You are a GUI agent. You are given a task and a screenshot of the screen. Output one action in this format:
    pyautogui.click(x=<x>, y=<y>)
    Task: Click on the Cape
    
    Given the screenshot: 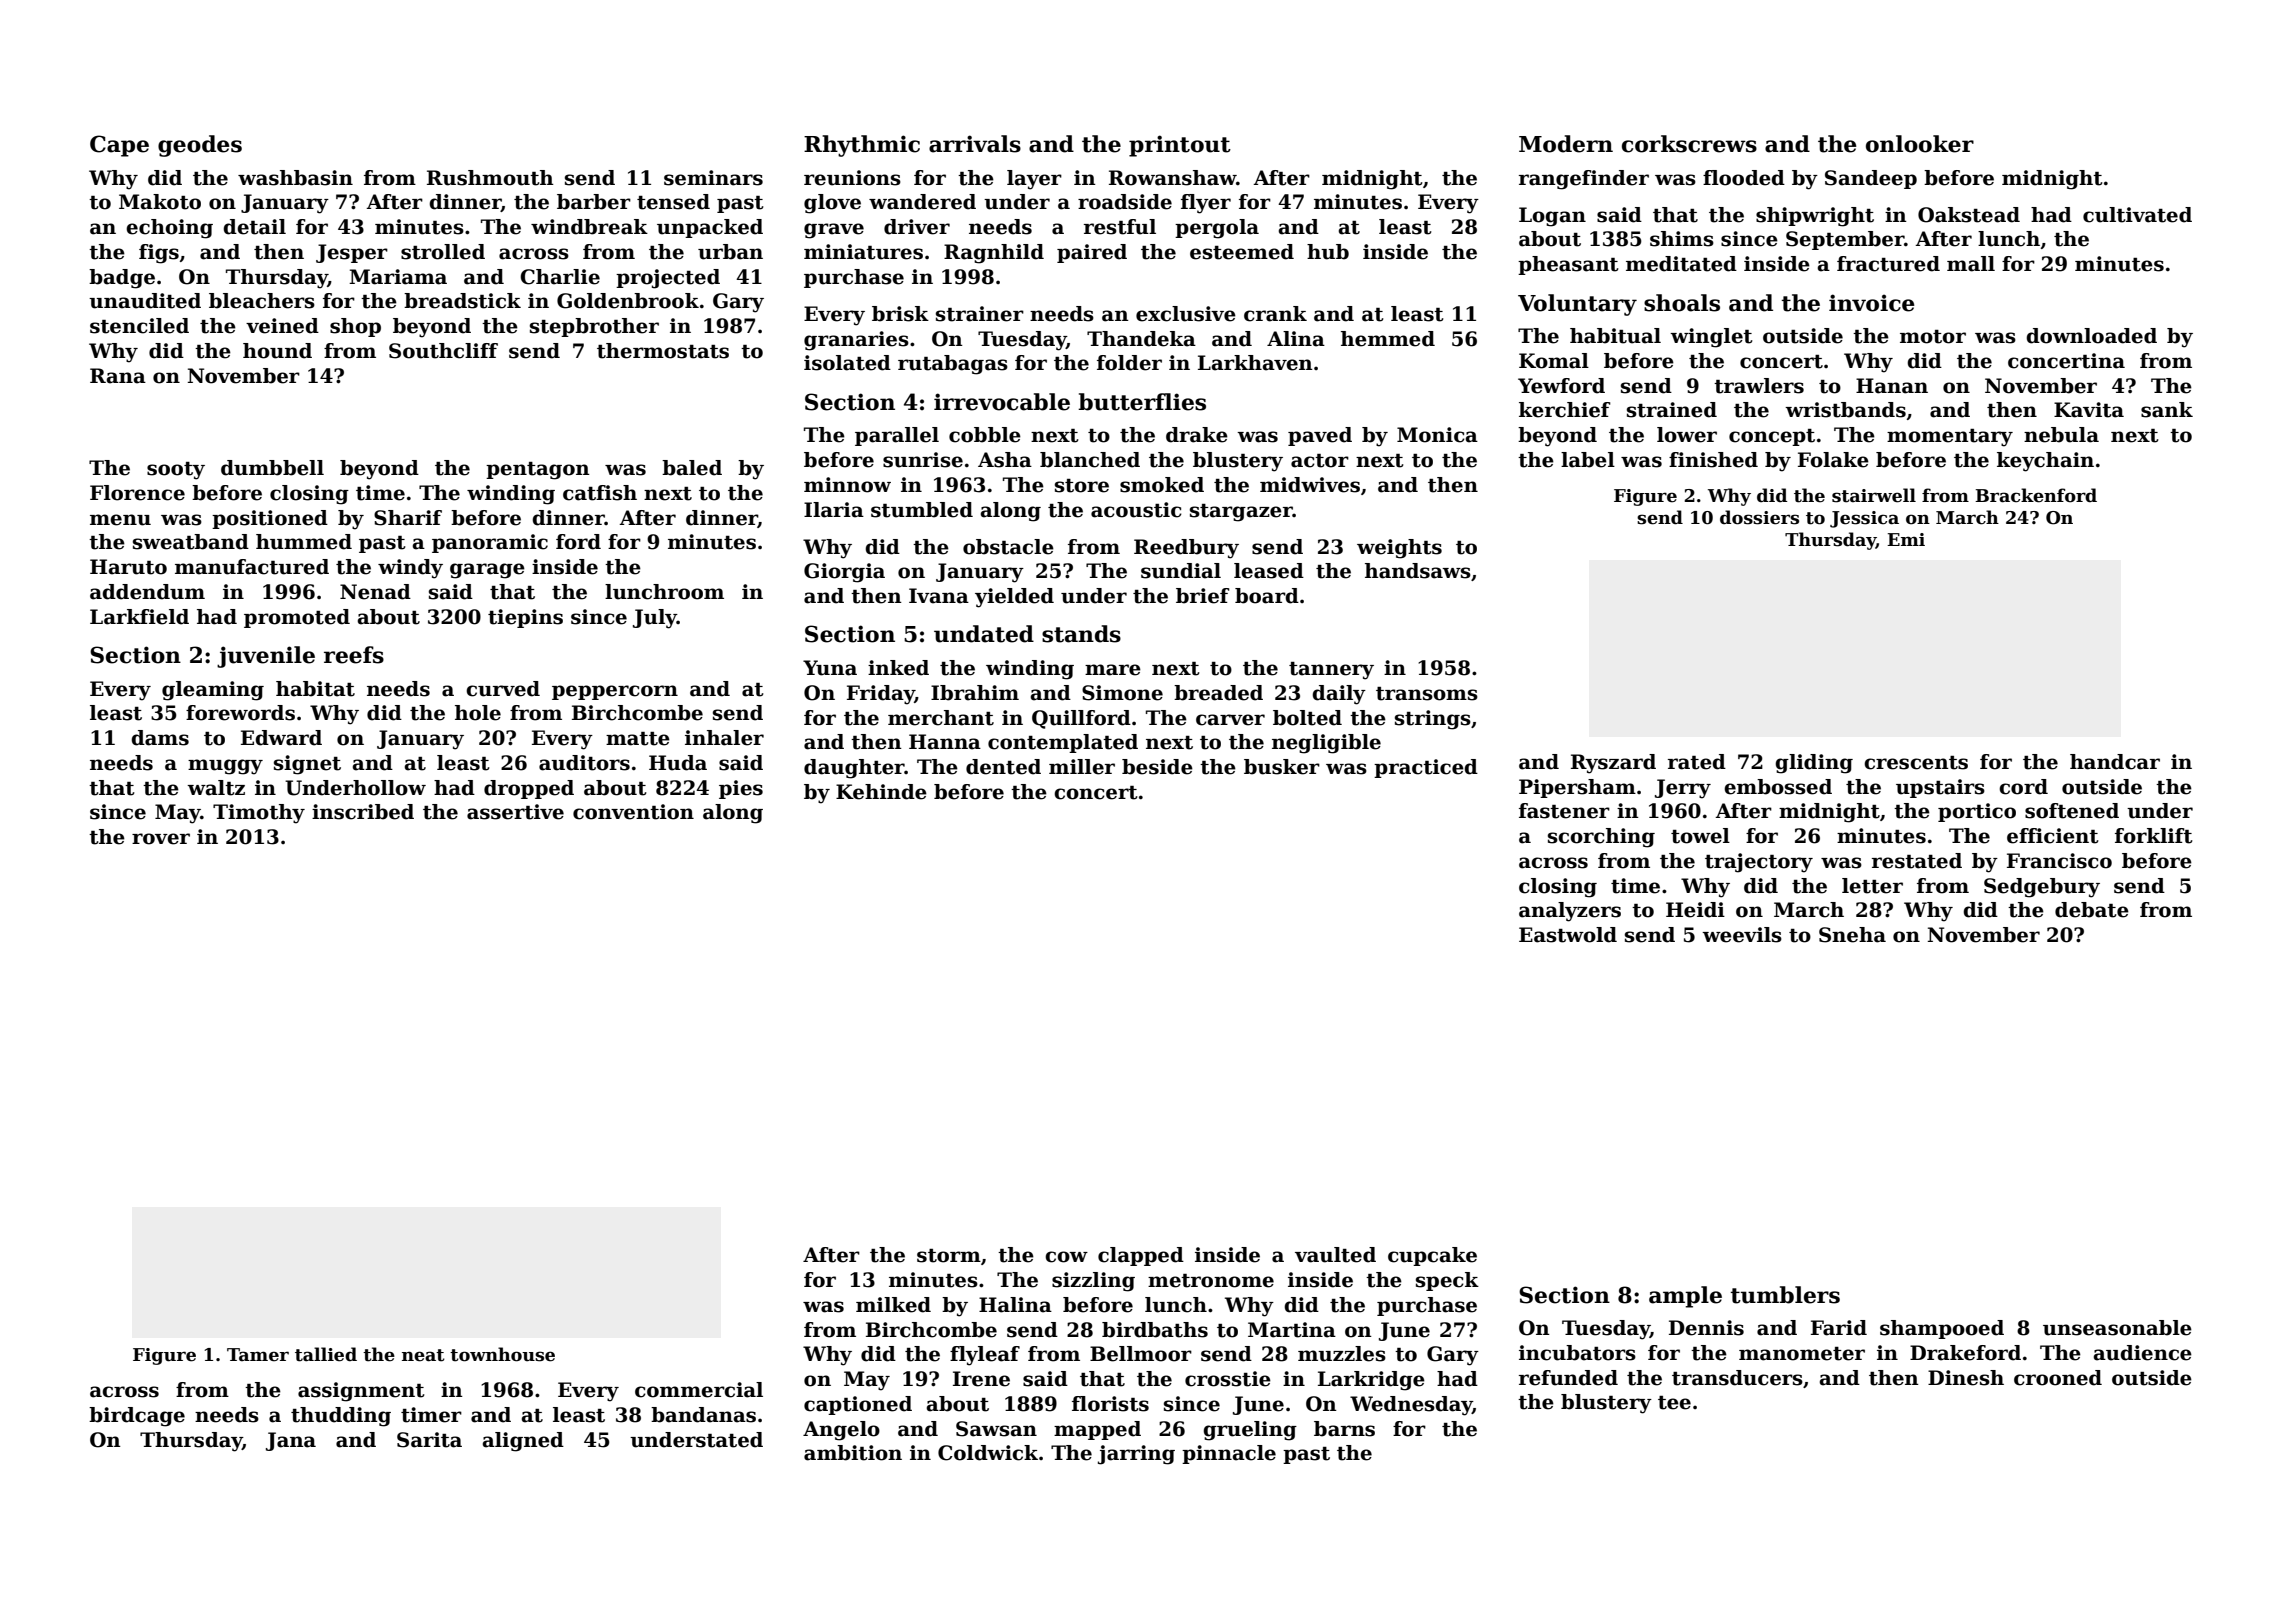 What is the action you would take?
    pyautogui.click(x=119, y=146)
